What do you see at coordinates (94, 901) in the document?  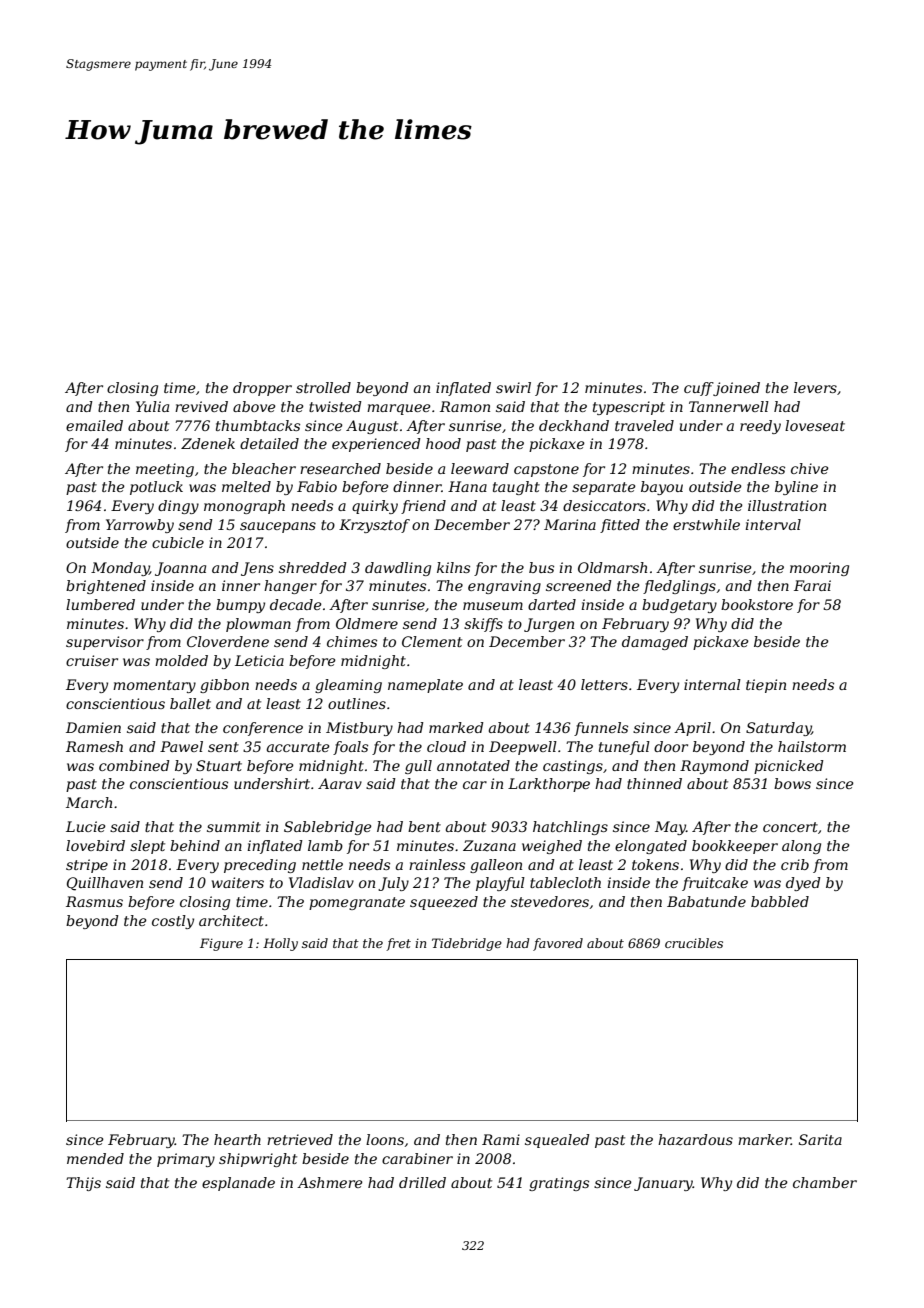 I see `Rasmus` at bounding box center [94, 901].
